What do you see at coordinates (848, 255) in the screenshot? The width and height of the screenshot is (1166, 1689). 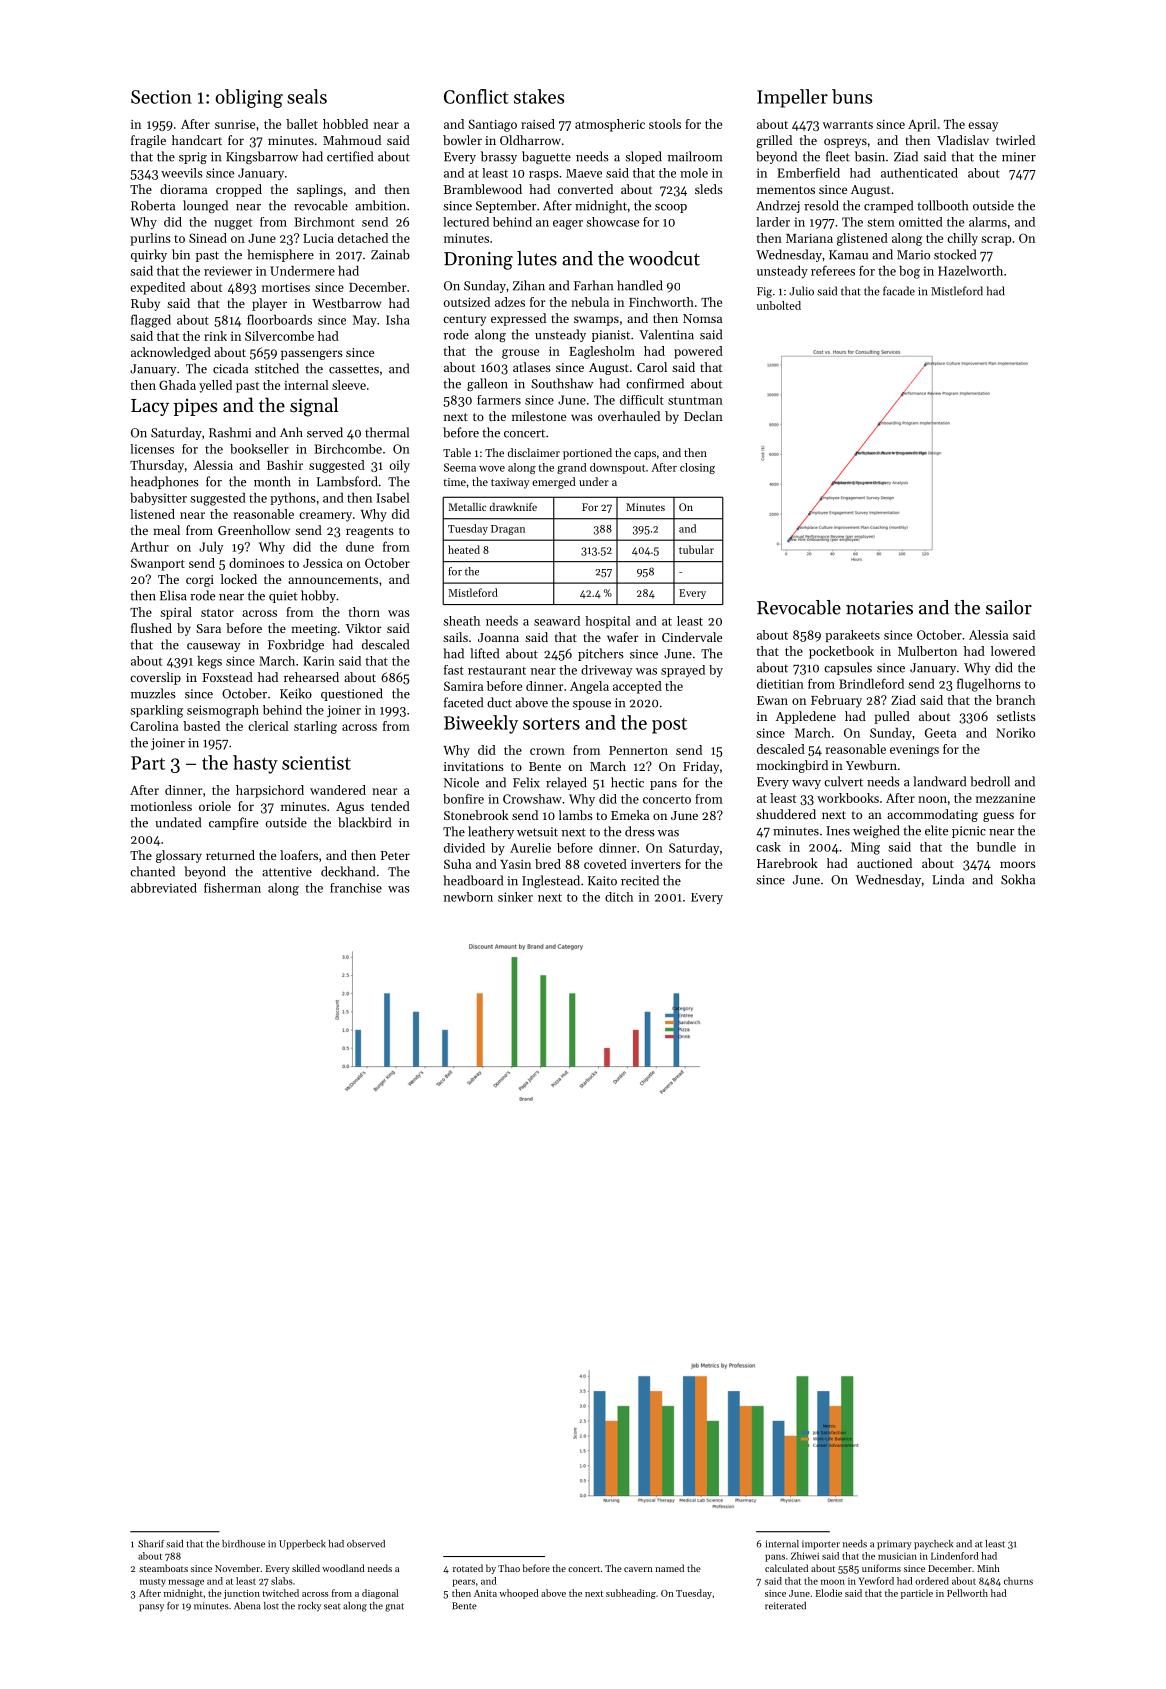 I see `Kamau` at bounding box center [848, 255].
